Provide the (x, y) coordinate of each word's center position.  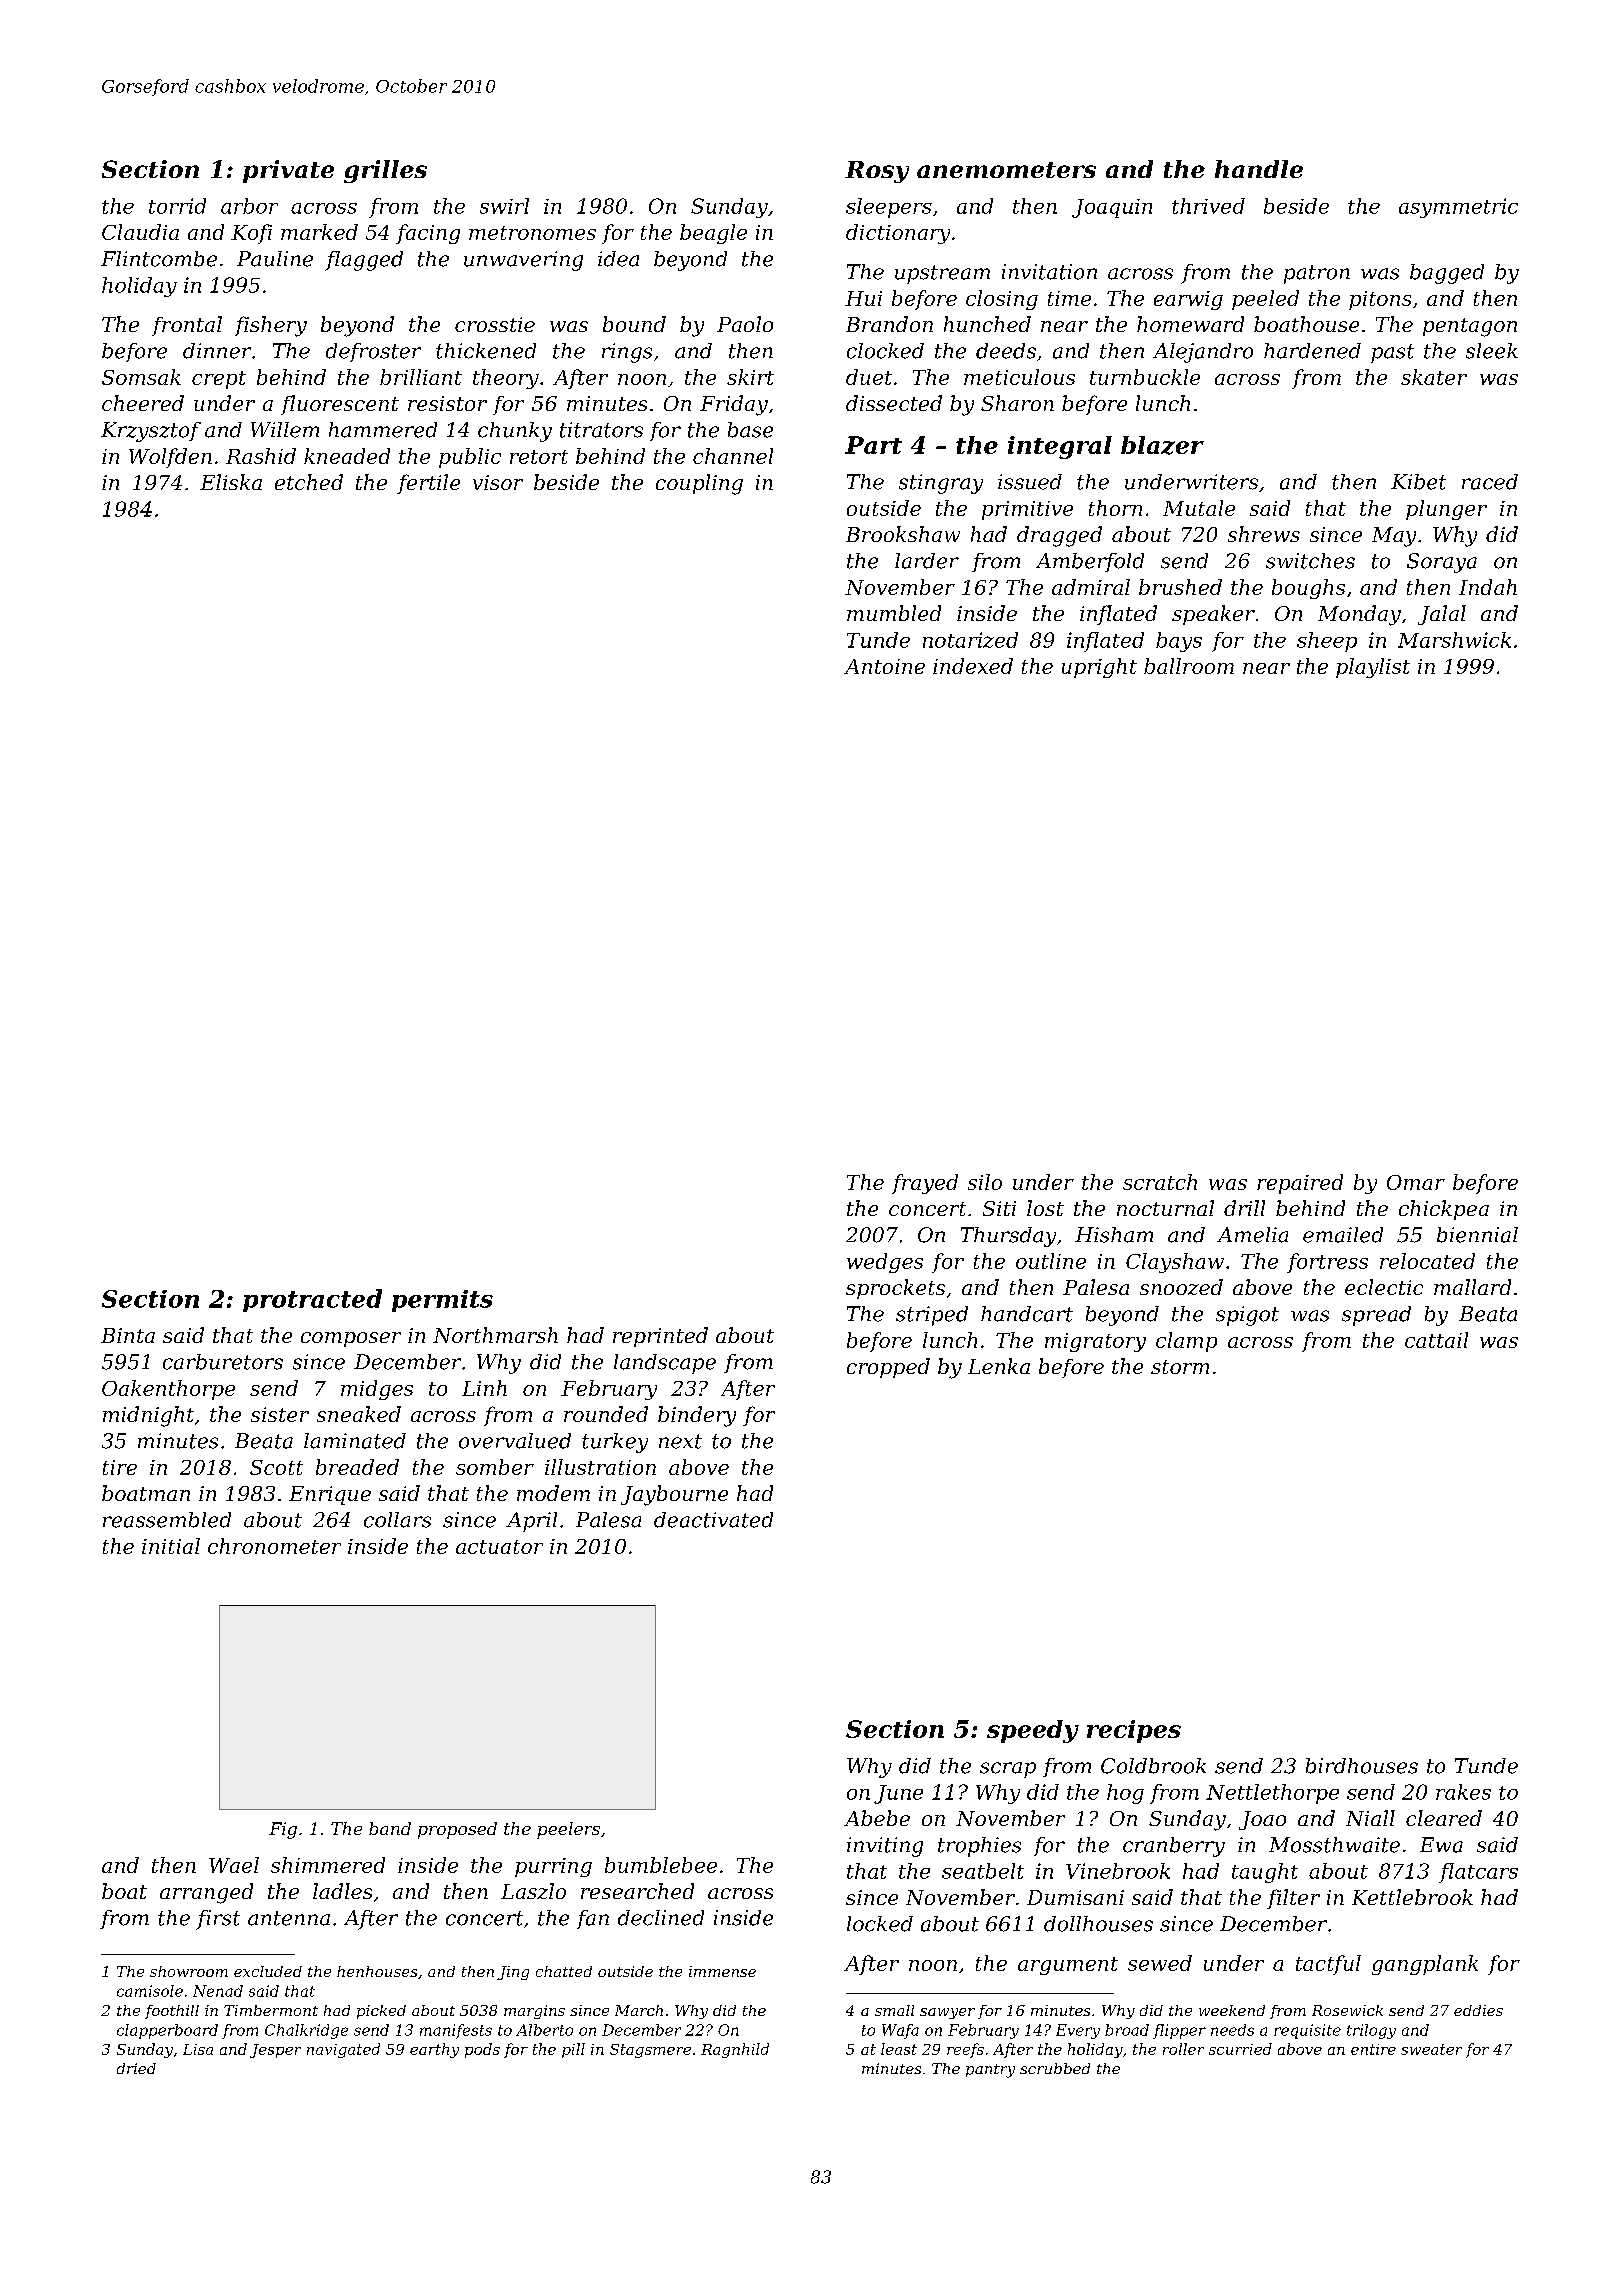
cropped (888, 1368)
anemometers (1006, 170)
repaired (1300, 1184)
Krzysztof (151, 432)
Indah (1488, 587)
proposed (457, 1830)
